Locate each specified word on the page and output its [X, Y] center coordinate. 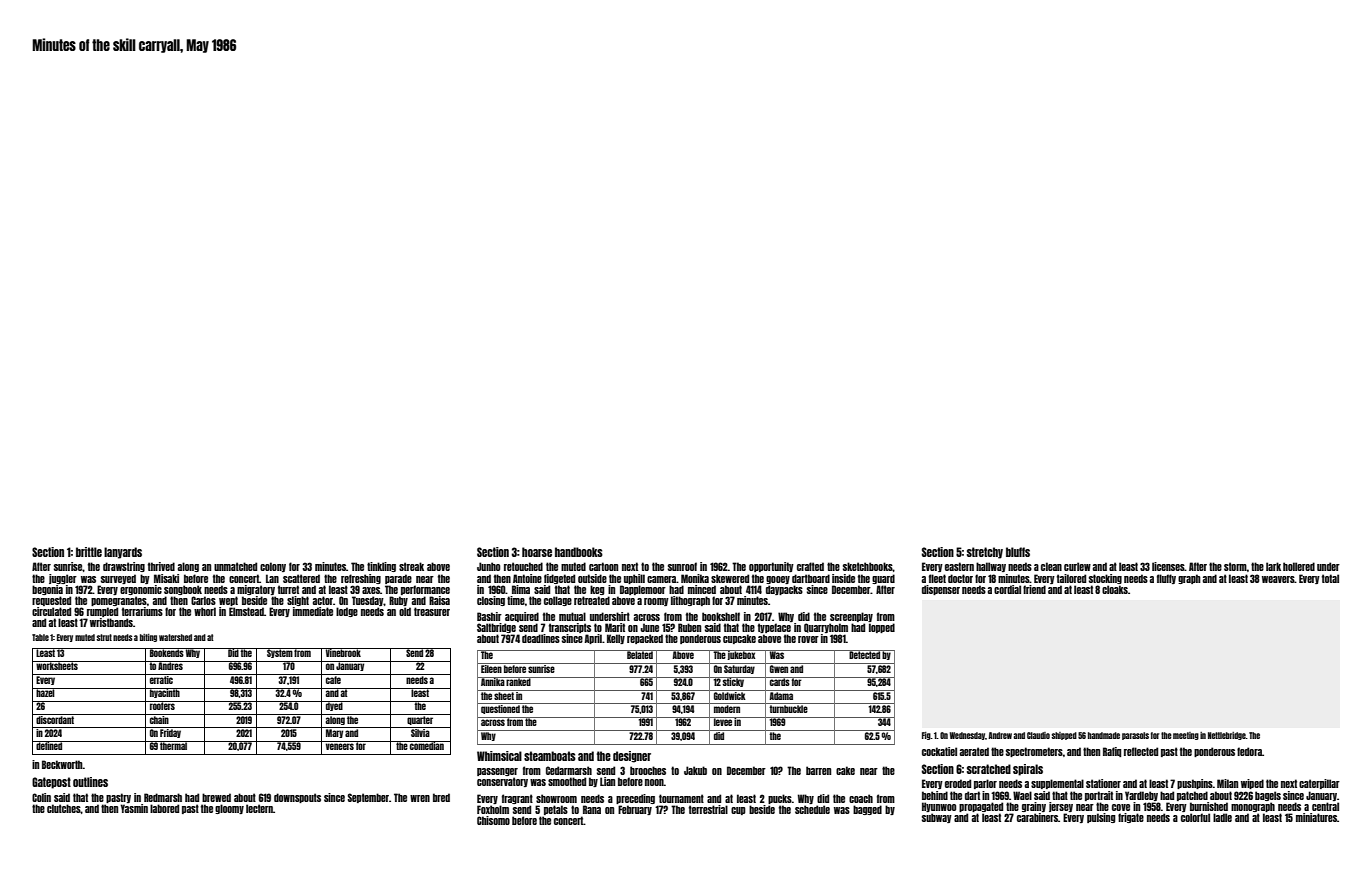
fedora [1249, 751]
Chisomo [493, 820]
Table [40, 637]
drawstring [124, 567]
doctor [960, 578]
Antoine [527, 578]
